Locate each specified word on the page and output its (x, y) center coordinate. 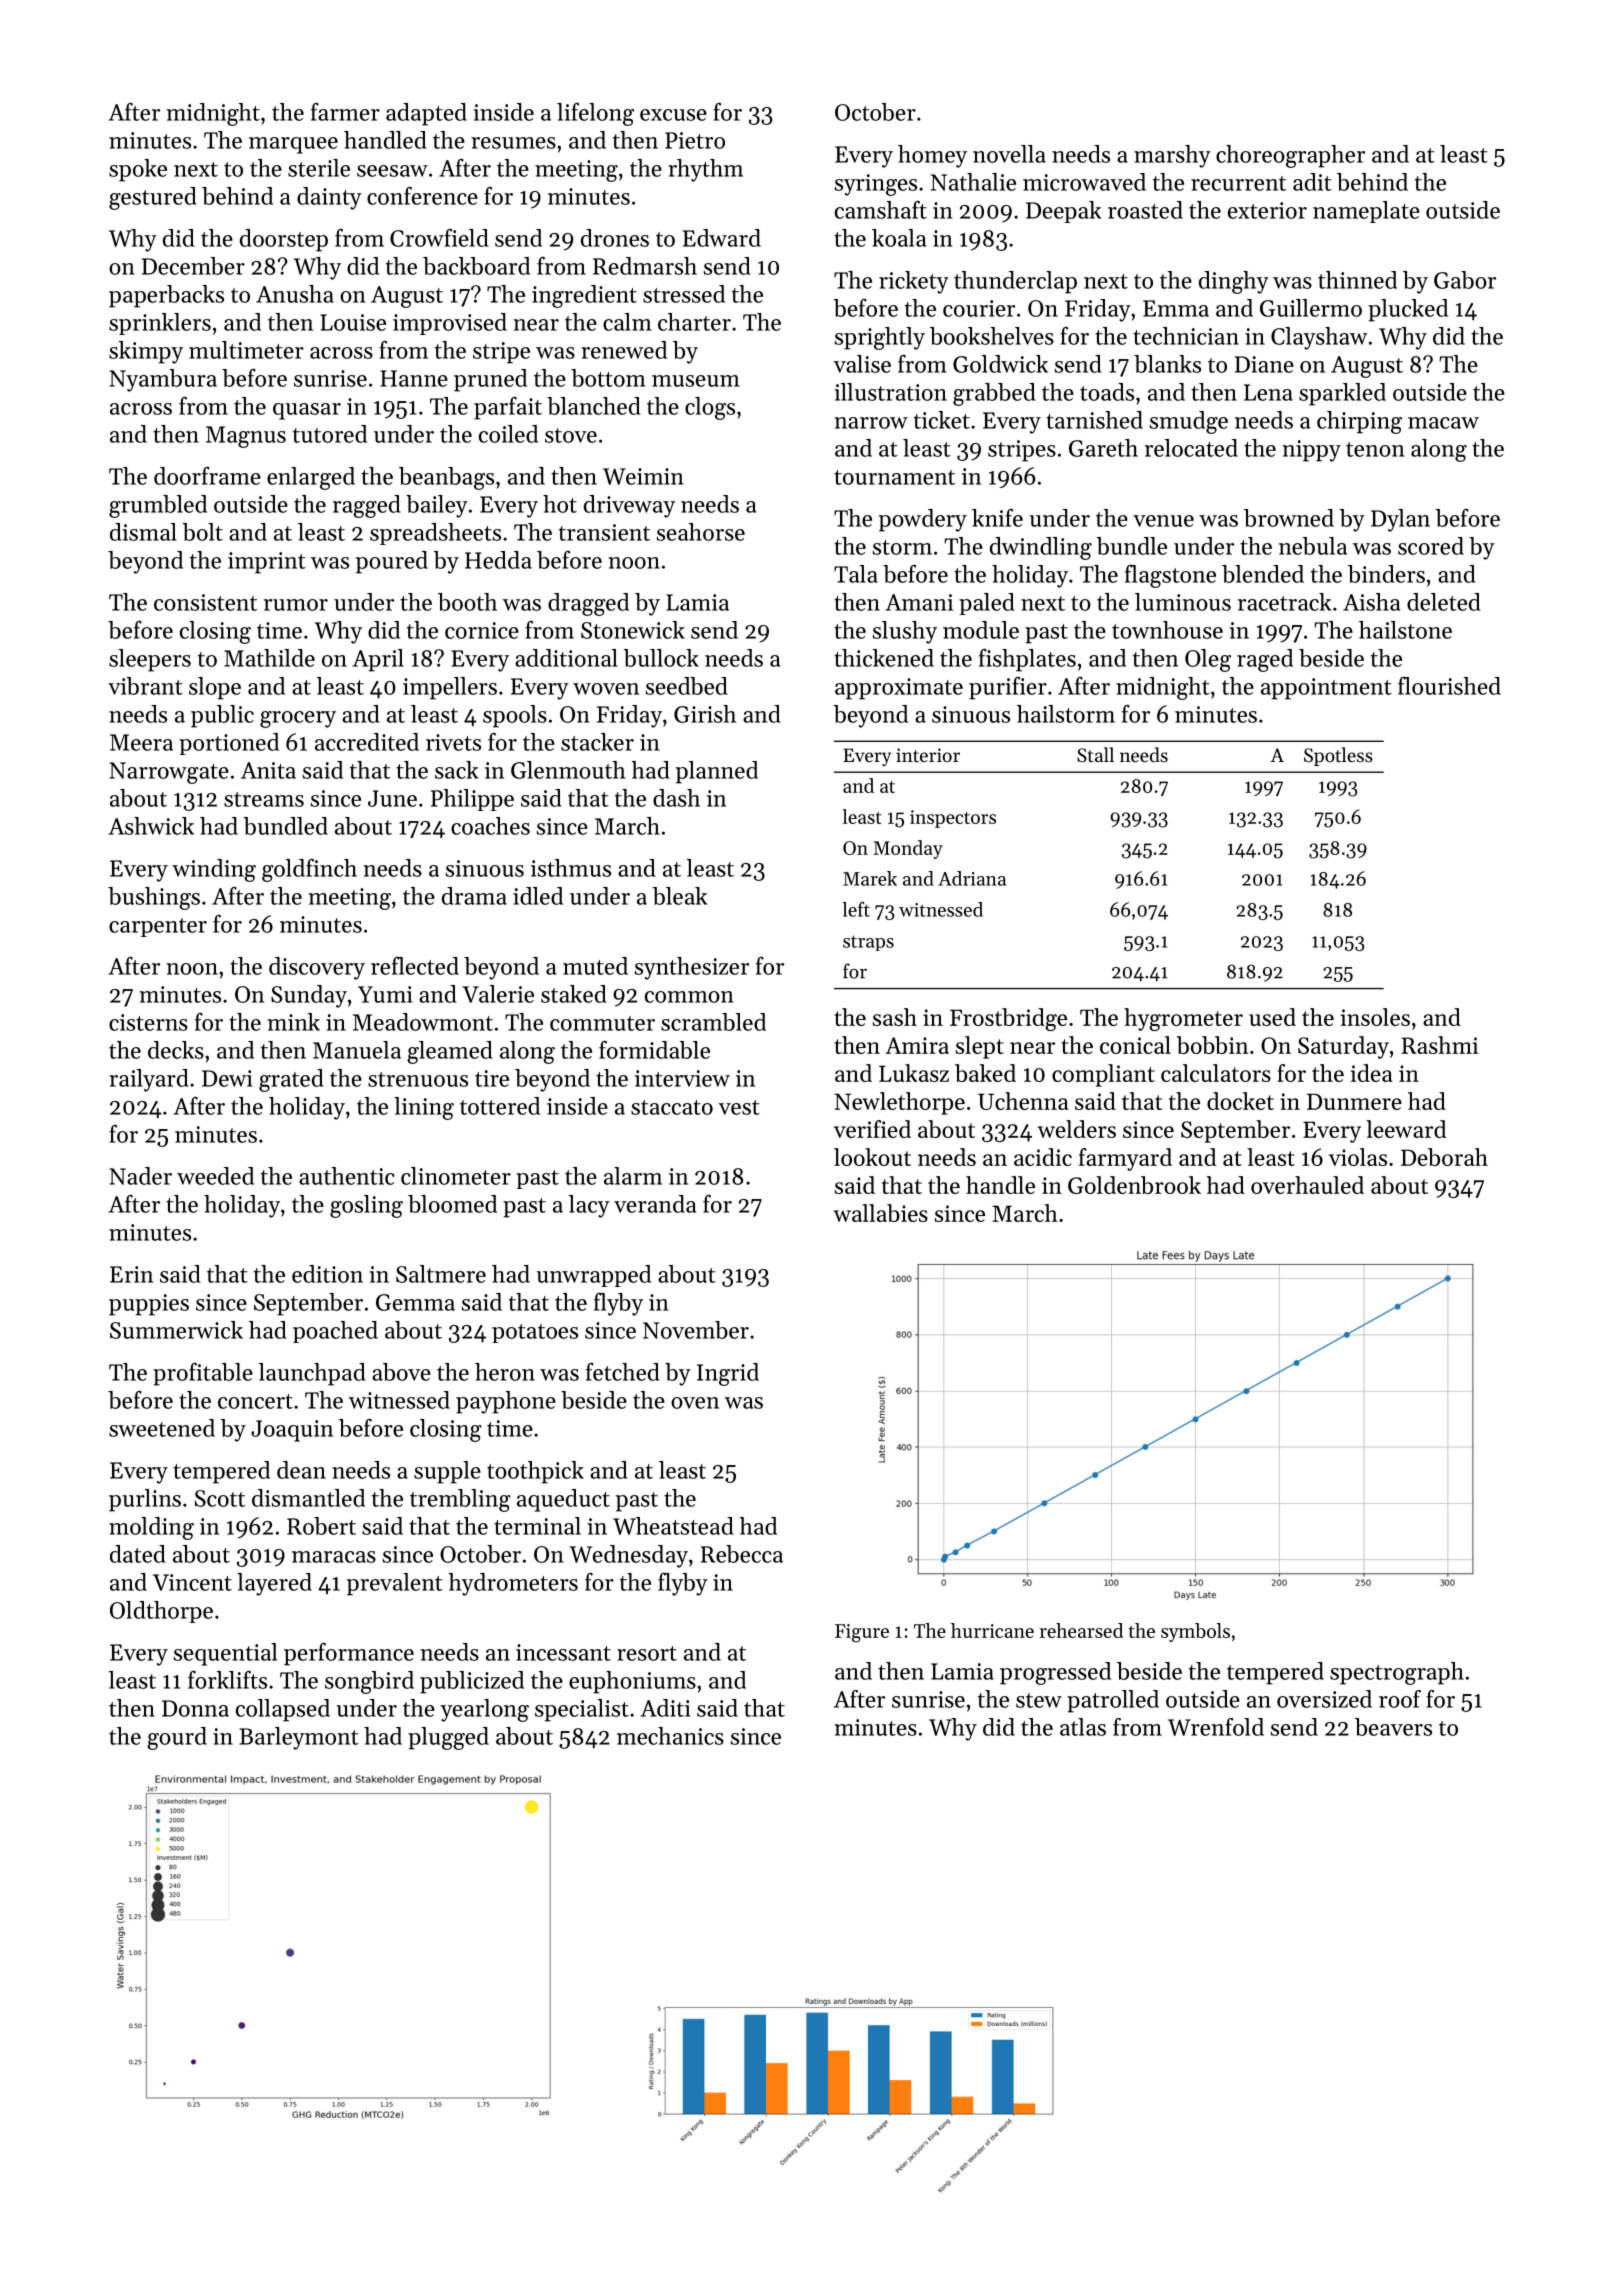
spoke (138, 170)
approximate (899, 689)
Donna (195, 1708)
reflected (415, 966)
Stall (1095, 755)
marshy (1172, 156)
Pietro (695, 140)
